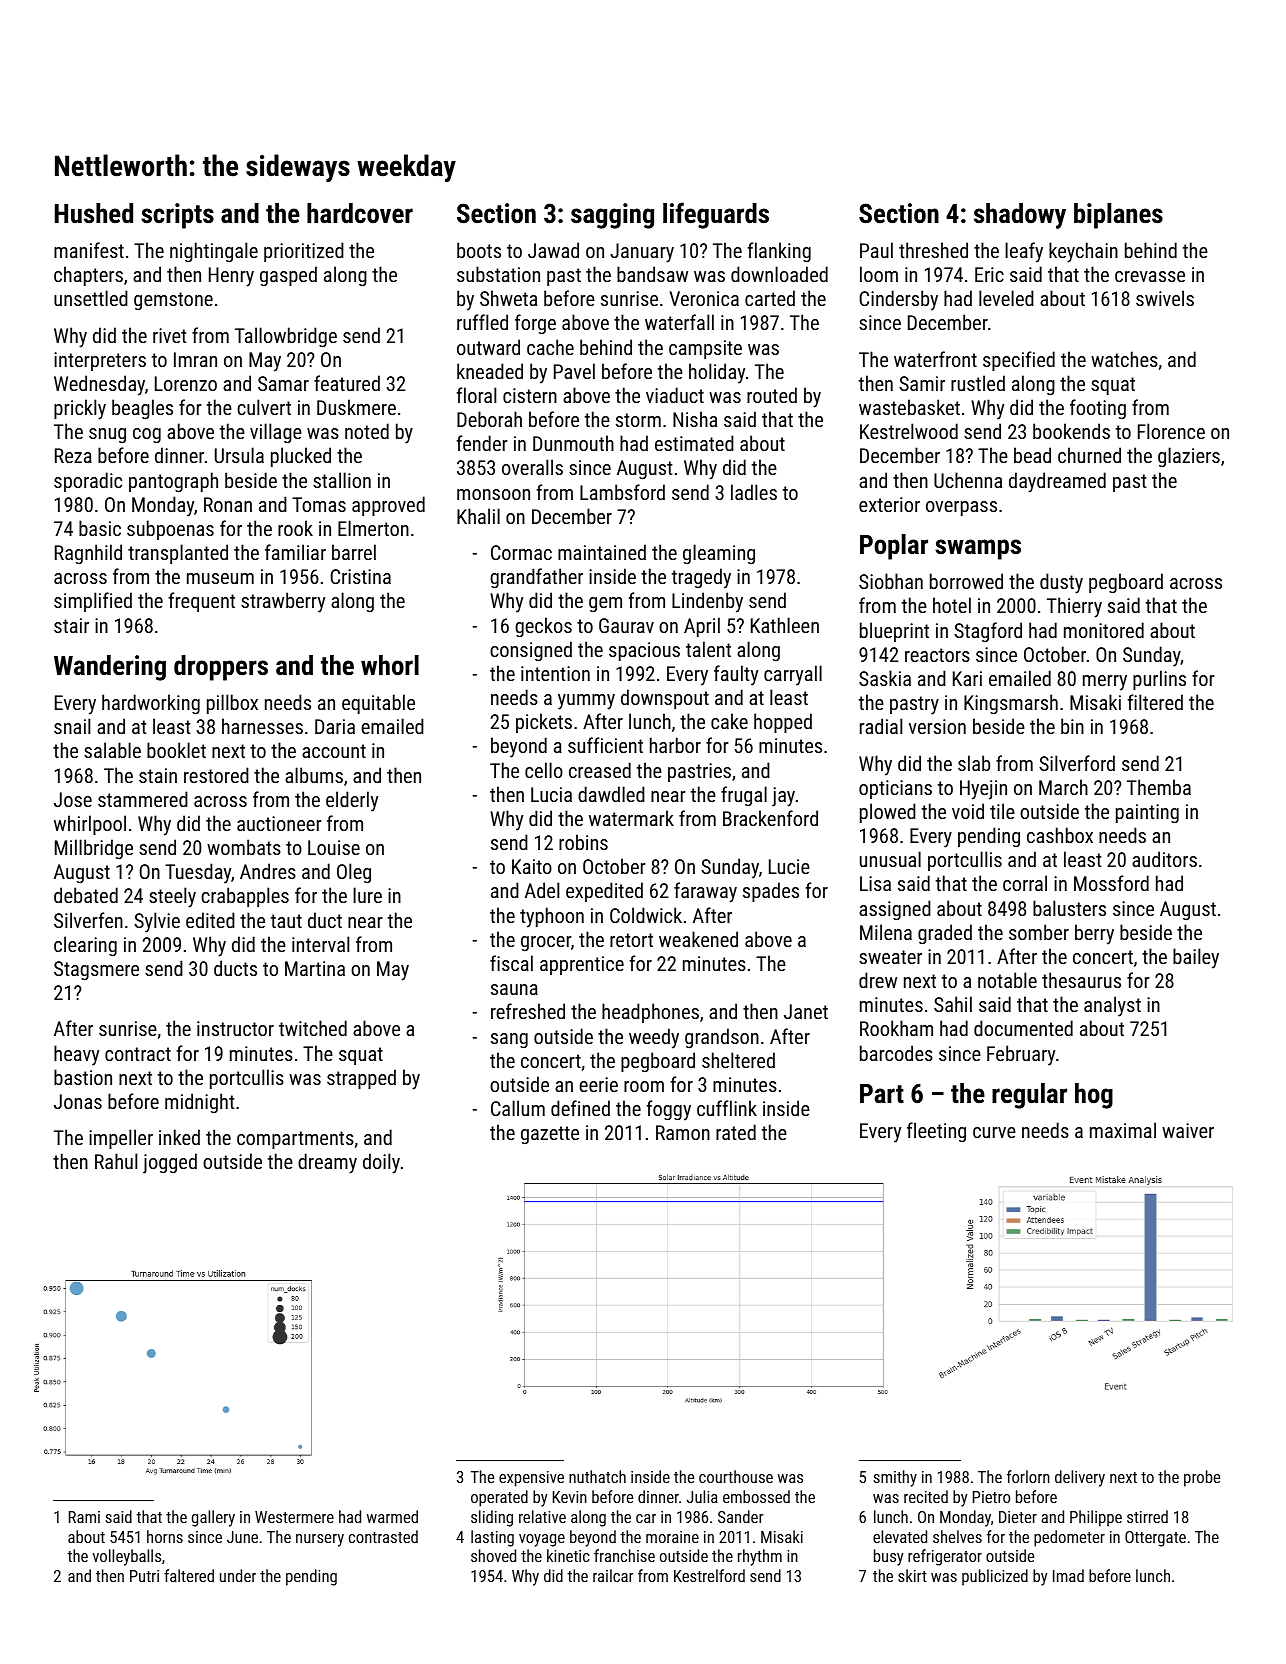 Image resolution: width=1286 pixels, height=1664 pixels. I want to click on ladles, so click(754, 492).
